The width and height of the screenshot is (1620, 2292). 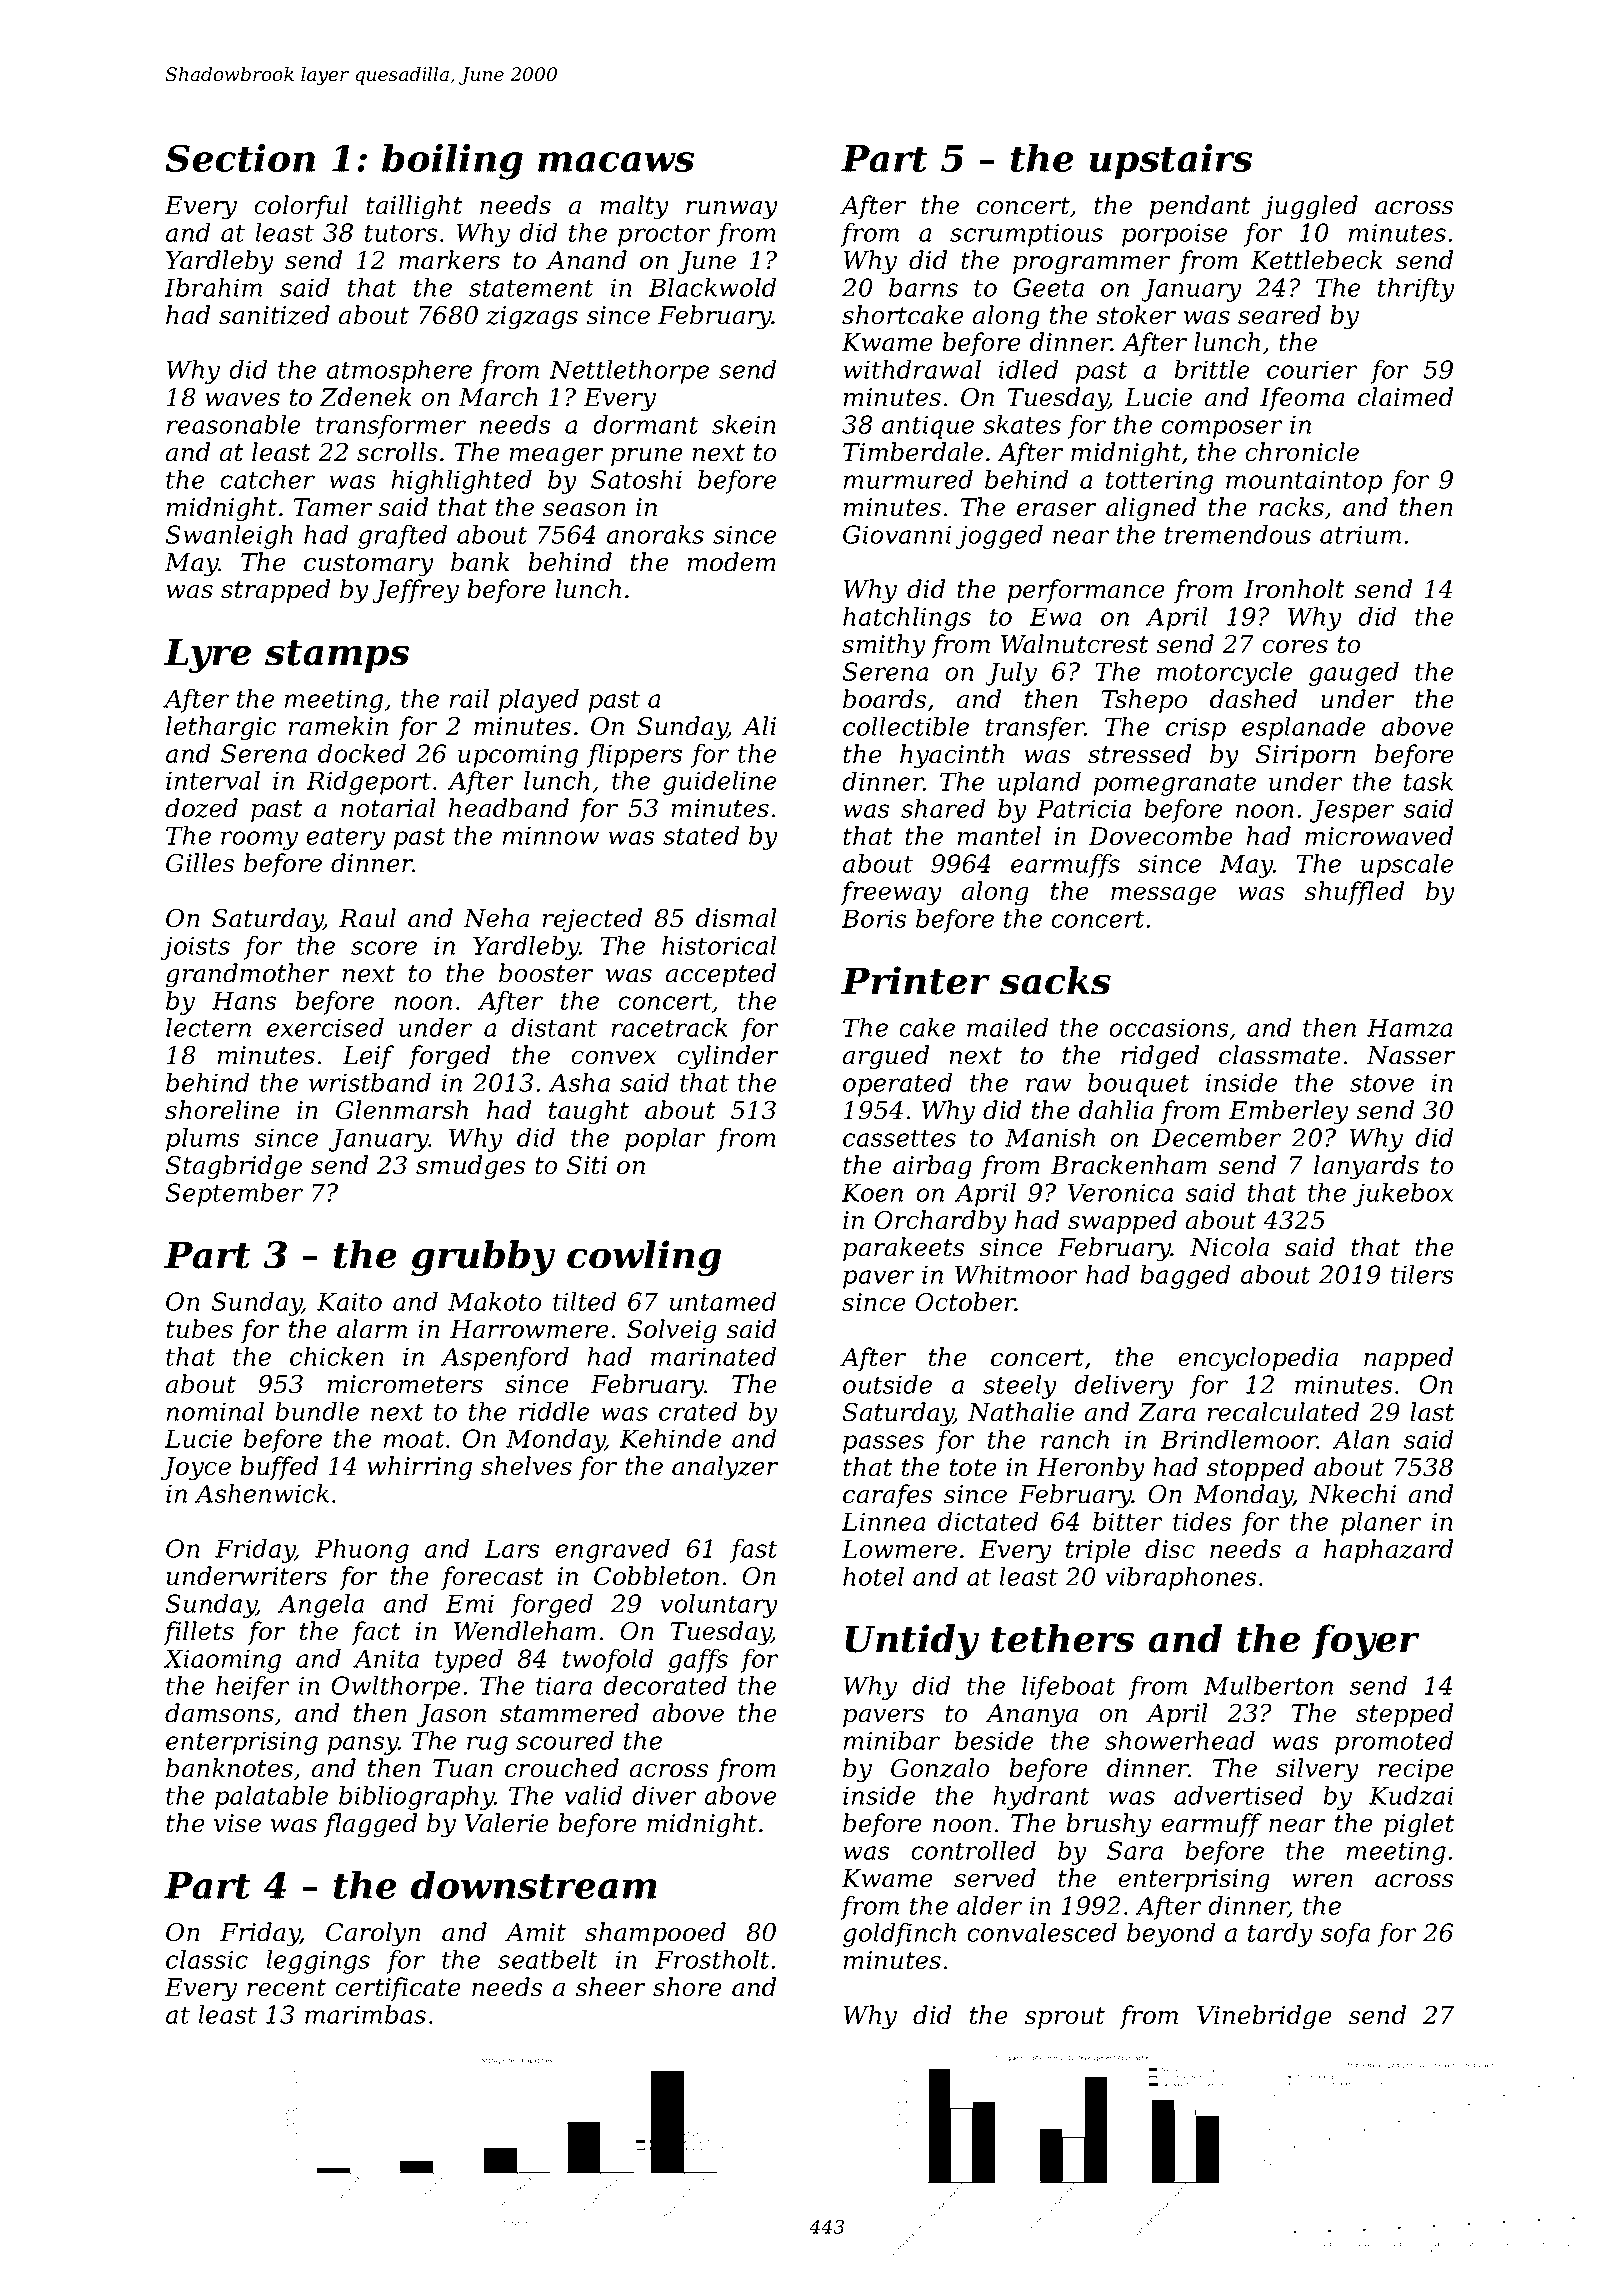 I want to click on joists, so click(x=195, y=948).
